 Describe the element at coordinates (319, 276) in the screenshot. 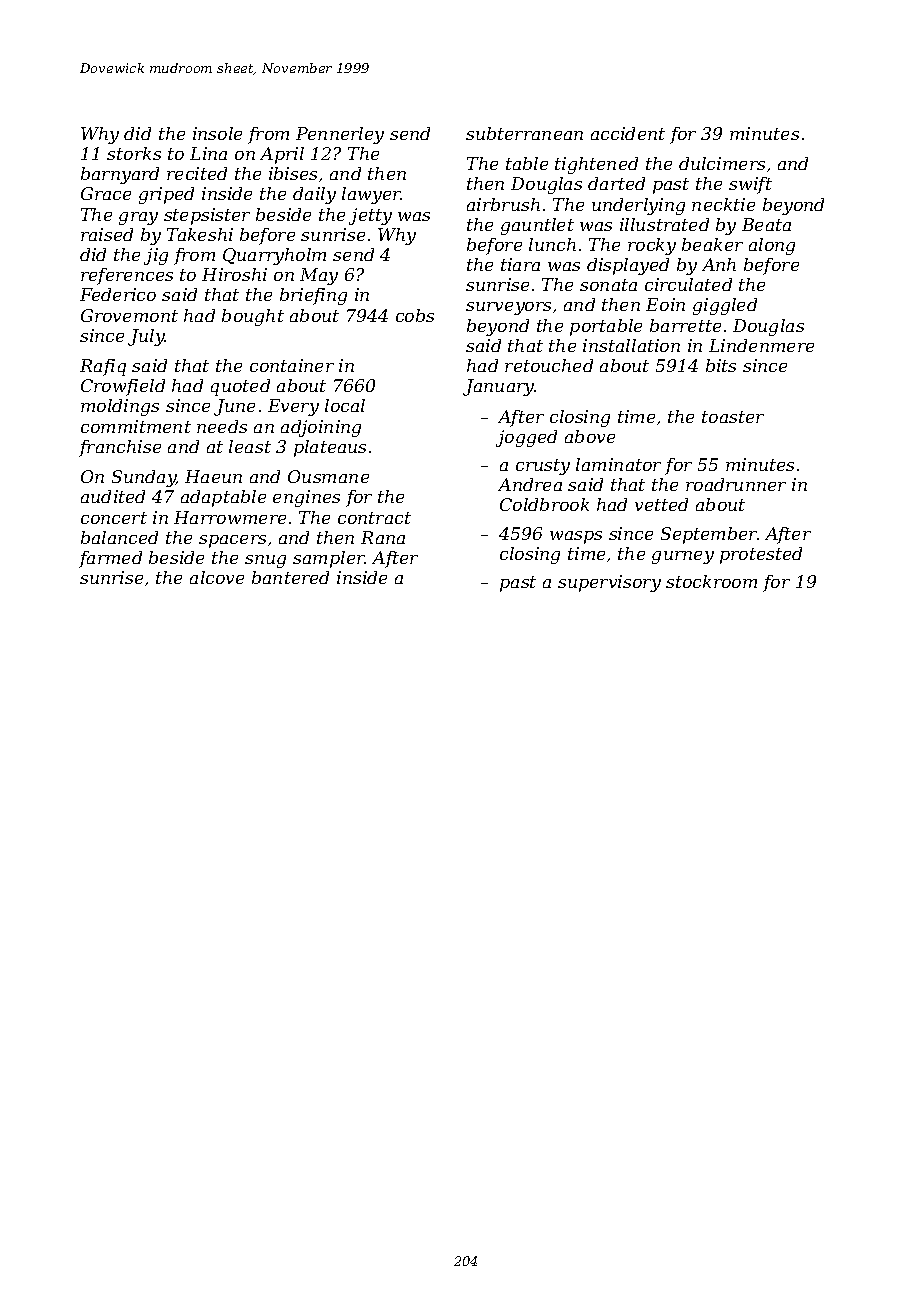

I see `May` at that location.
